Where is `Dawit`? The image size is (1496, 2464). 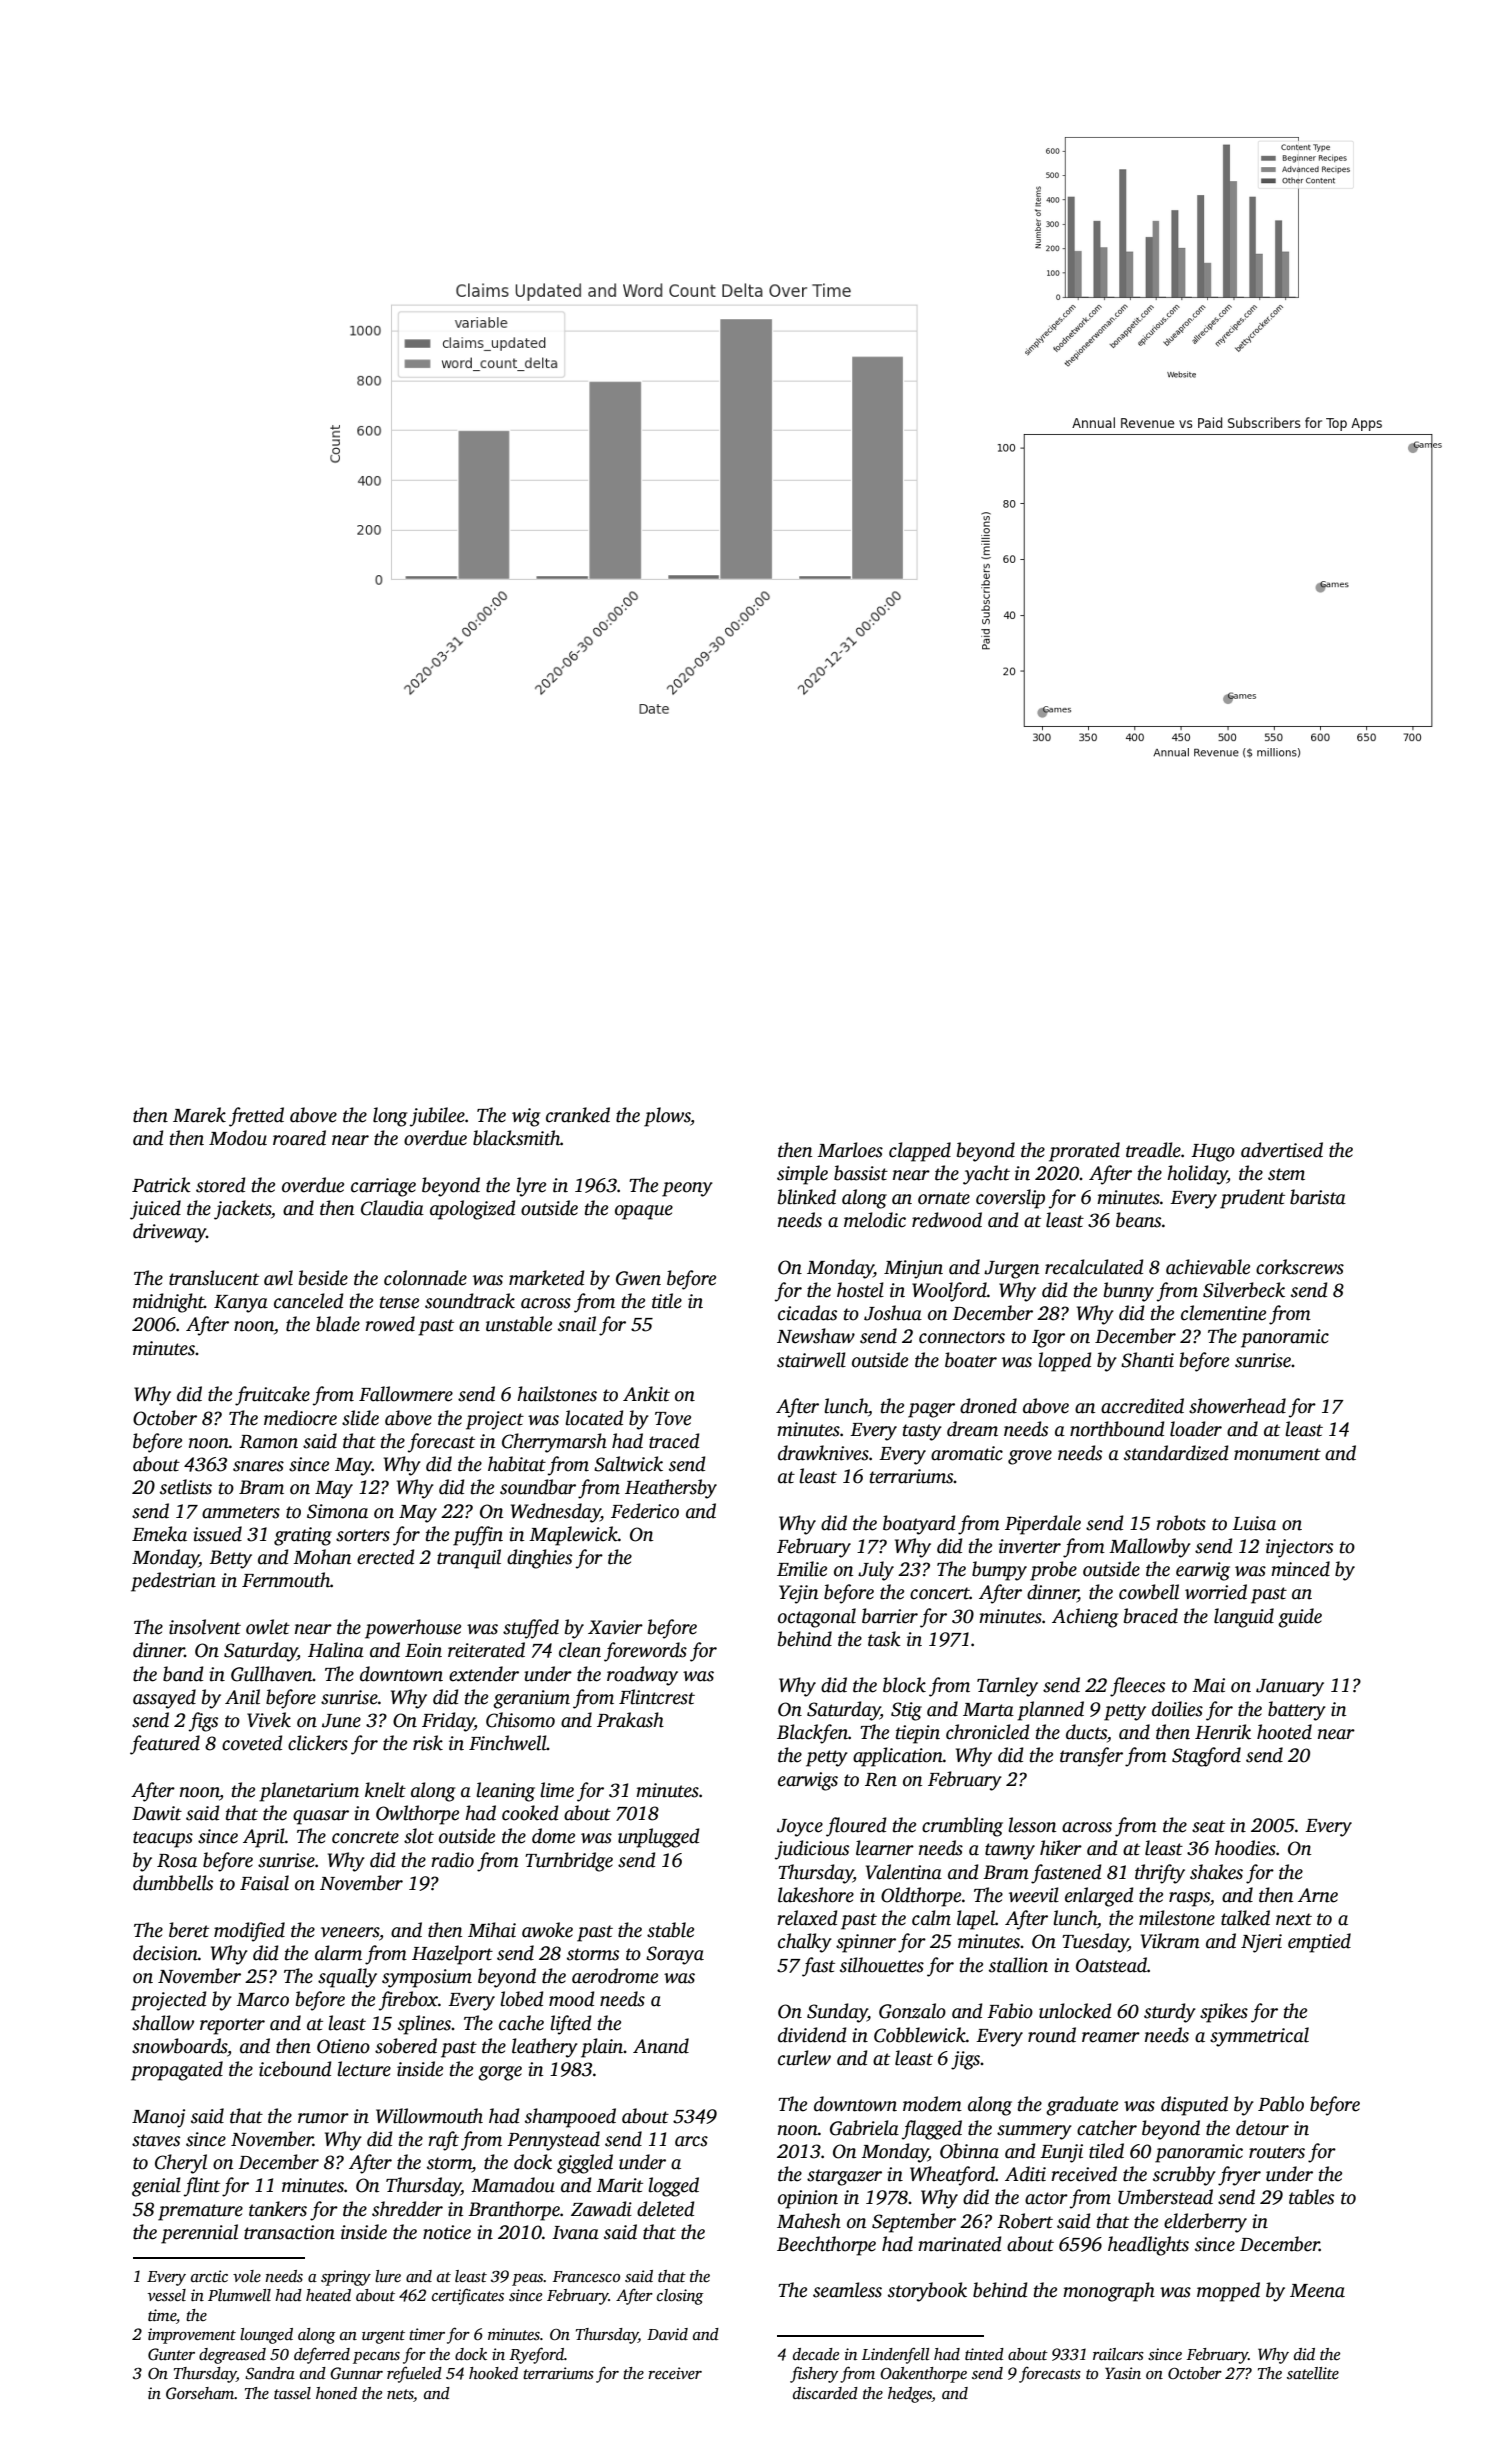 Dawit is located at coordinates (157, 1813).
